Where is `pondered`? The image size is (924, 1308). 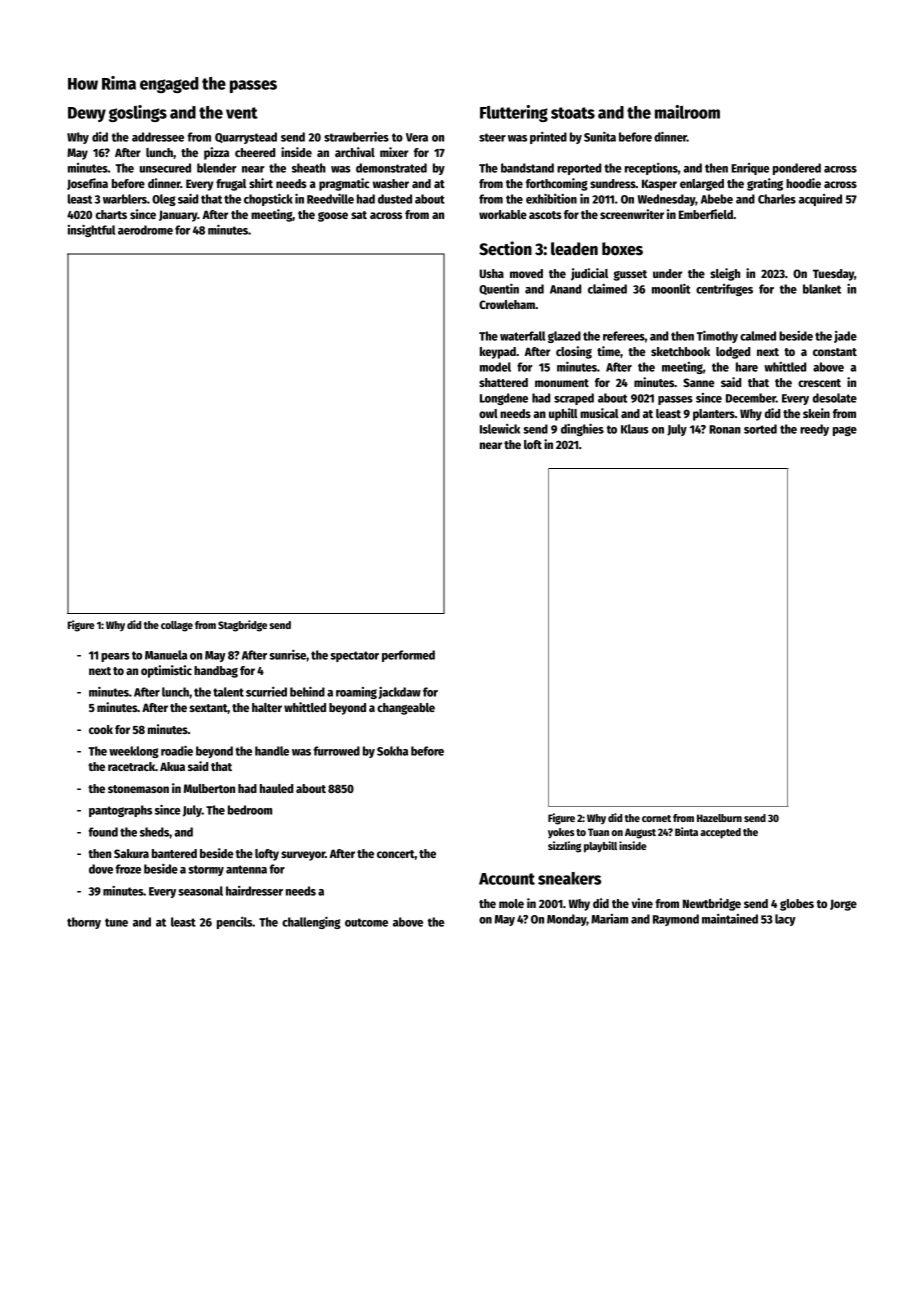
pondered is located at coordinates (797, 169).
